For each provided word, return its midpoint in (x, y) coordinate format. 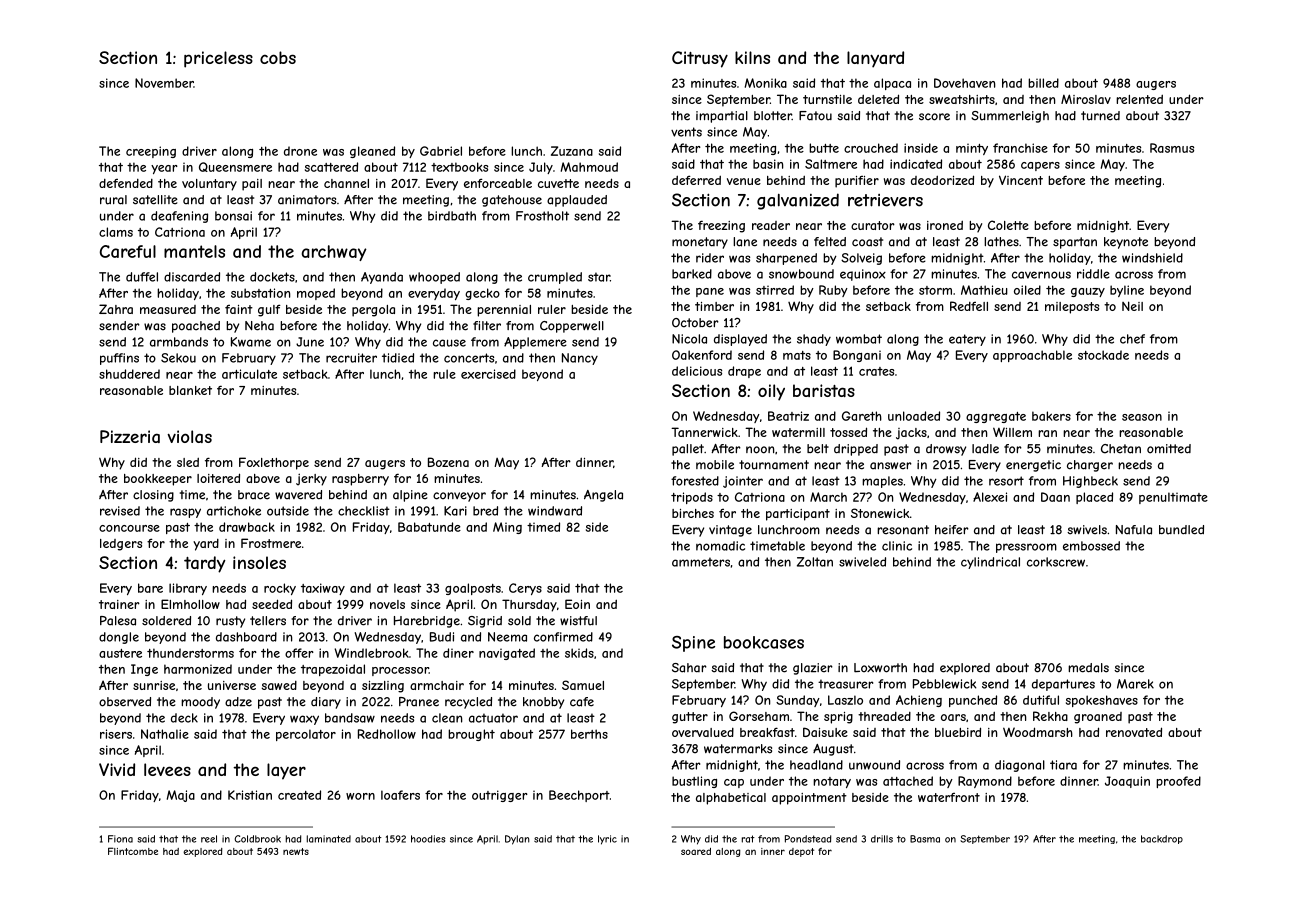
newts (296, 851)
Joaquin (1127, 782)
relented (1139, 99)
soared (696, 851)
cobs (278, 57)
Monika (766, 83)
